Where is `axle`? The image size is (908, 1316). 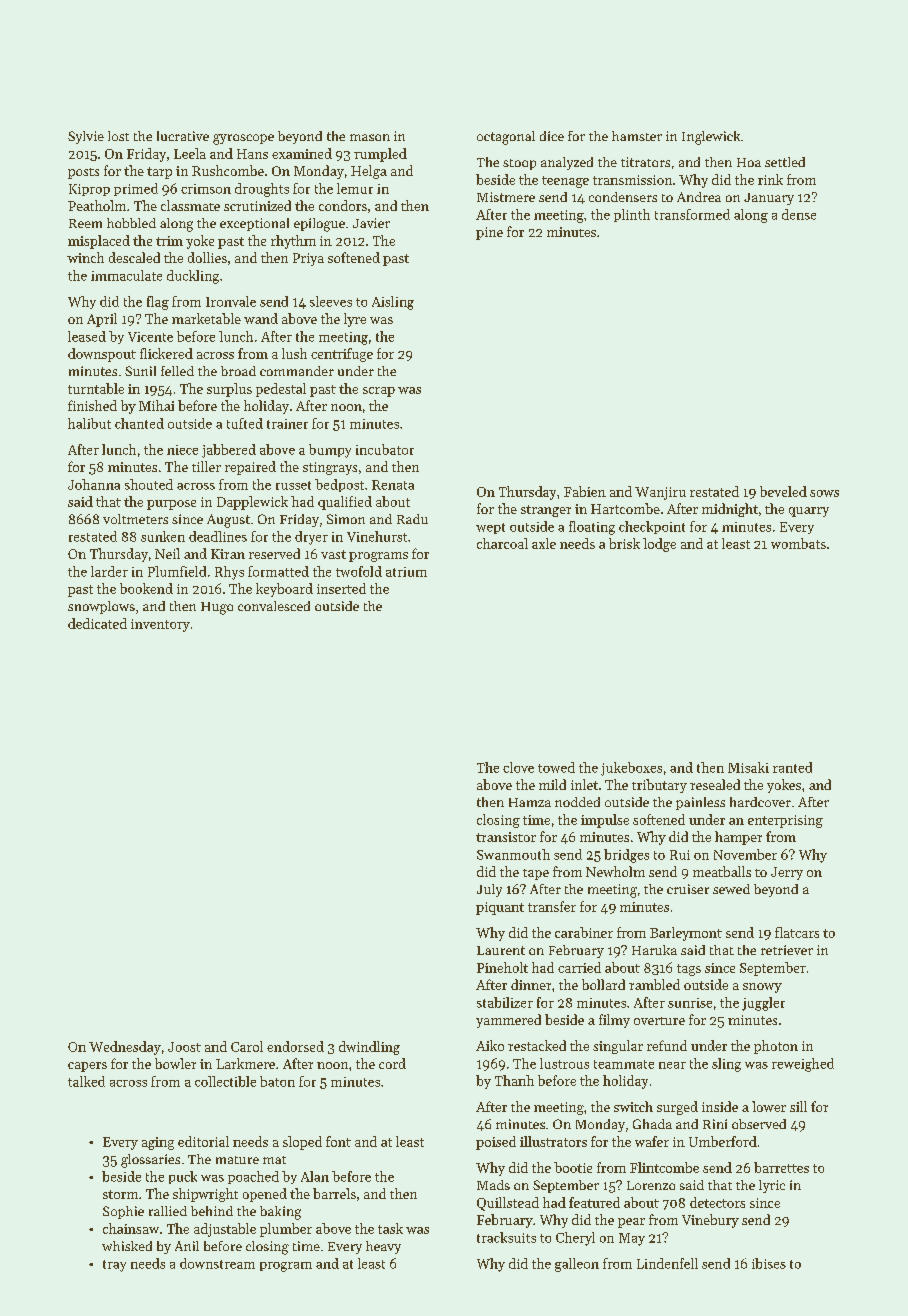 axle is located at coordinates (544, 543).
